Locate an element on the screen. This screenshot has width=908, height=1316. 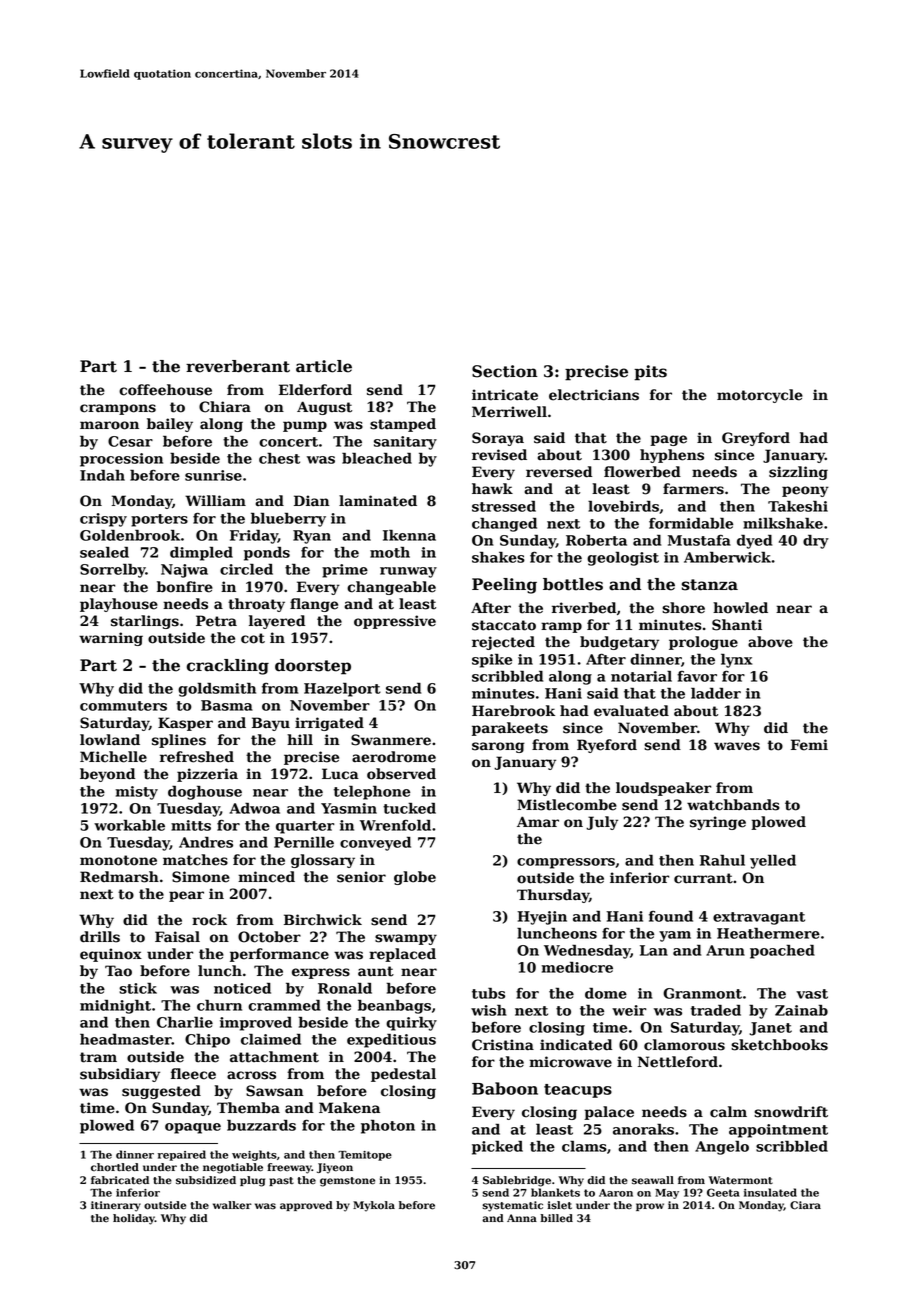
reverberant is located at coordinates (238, 366).
